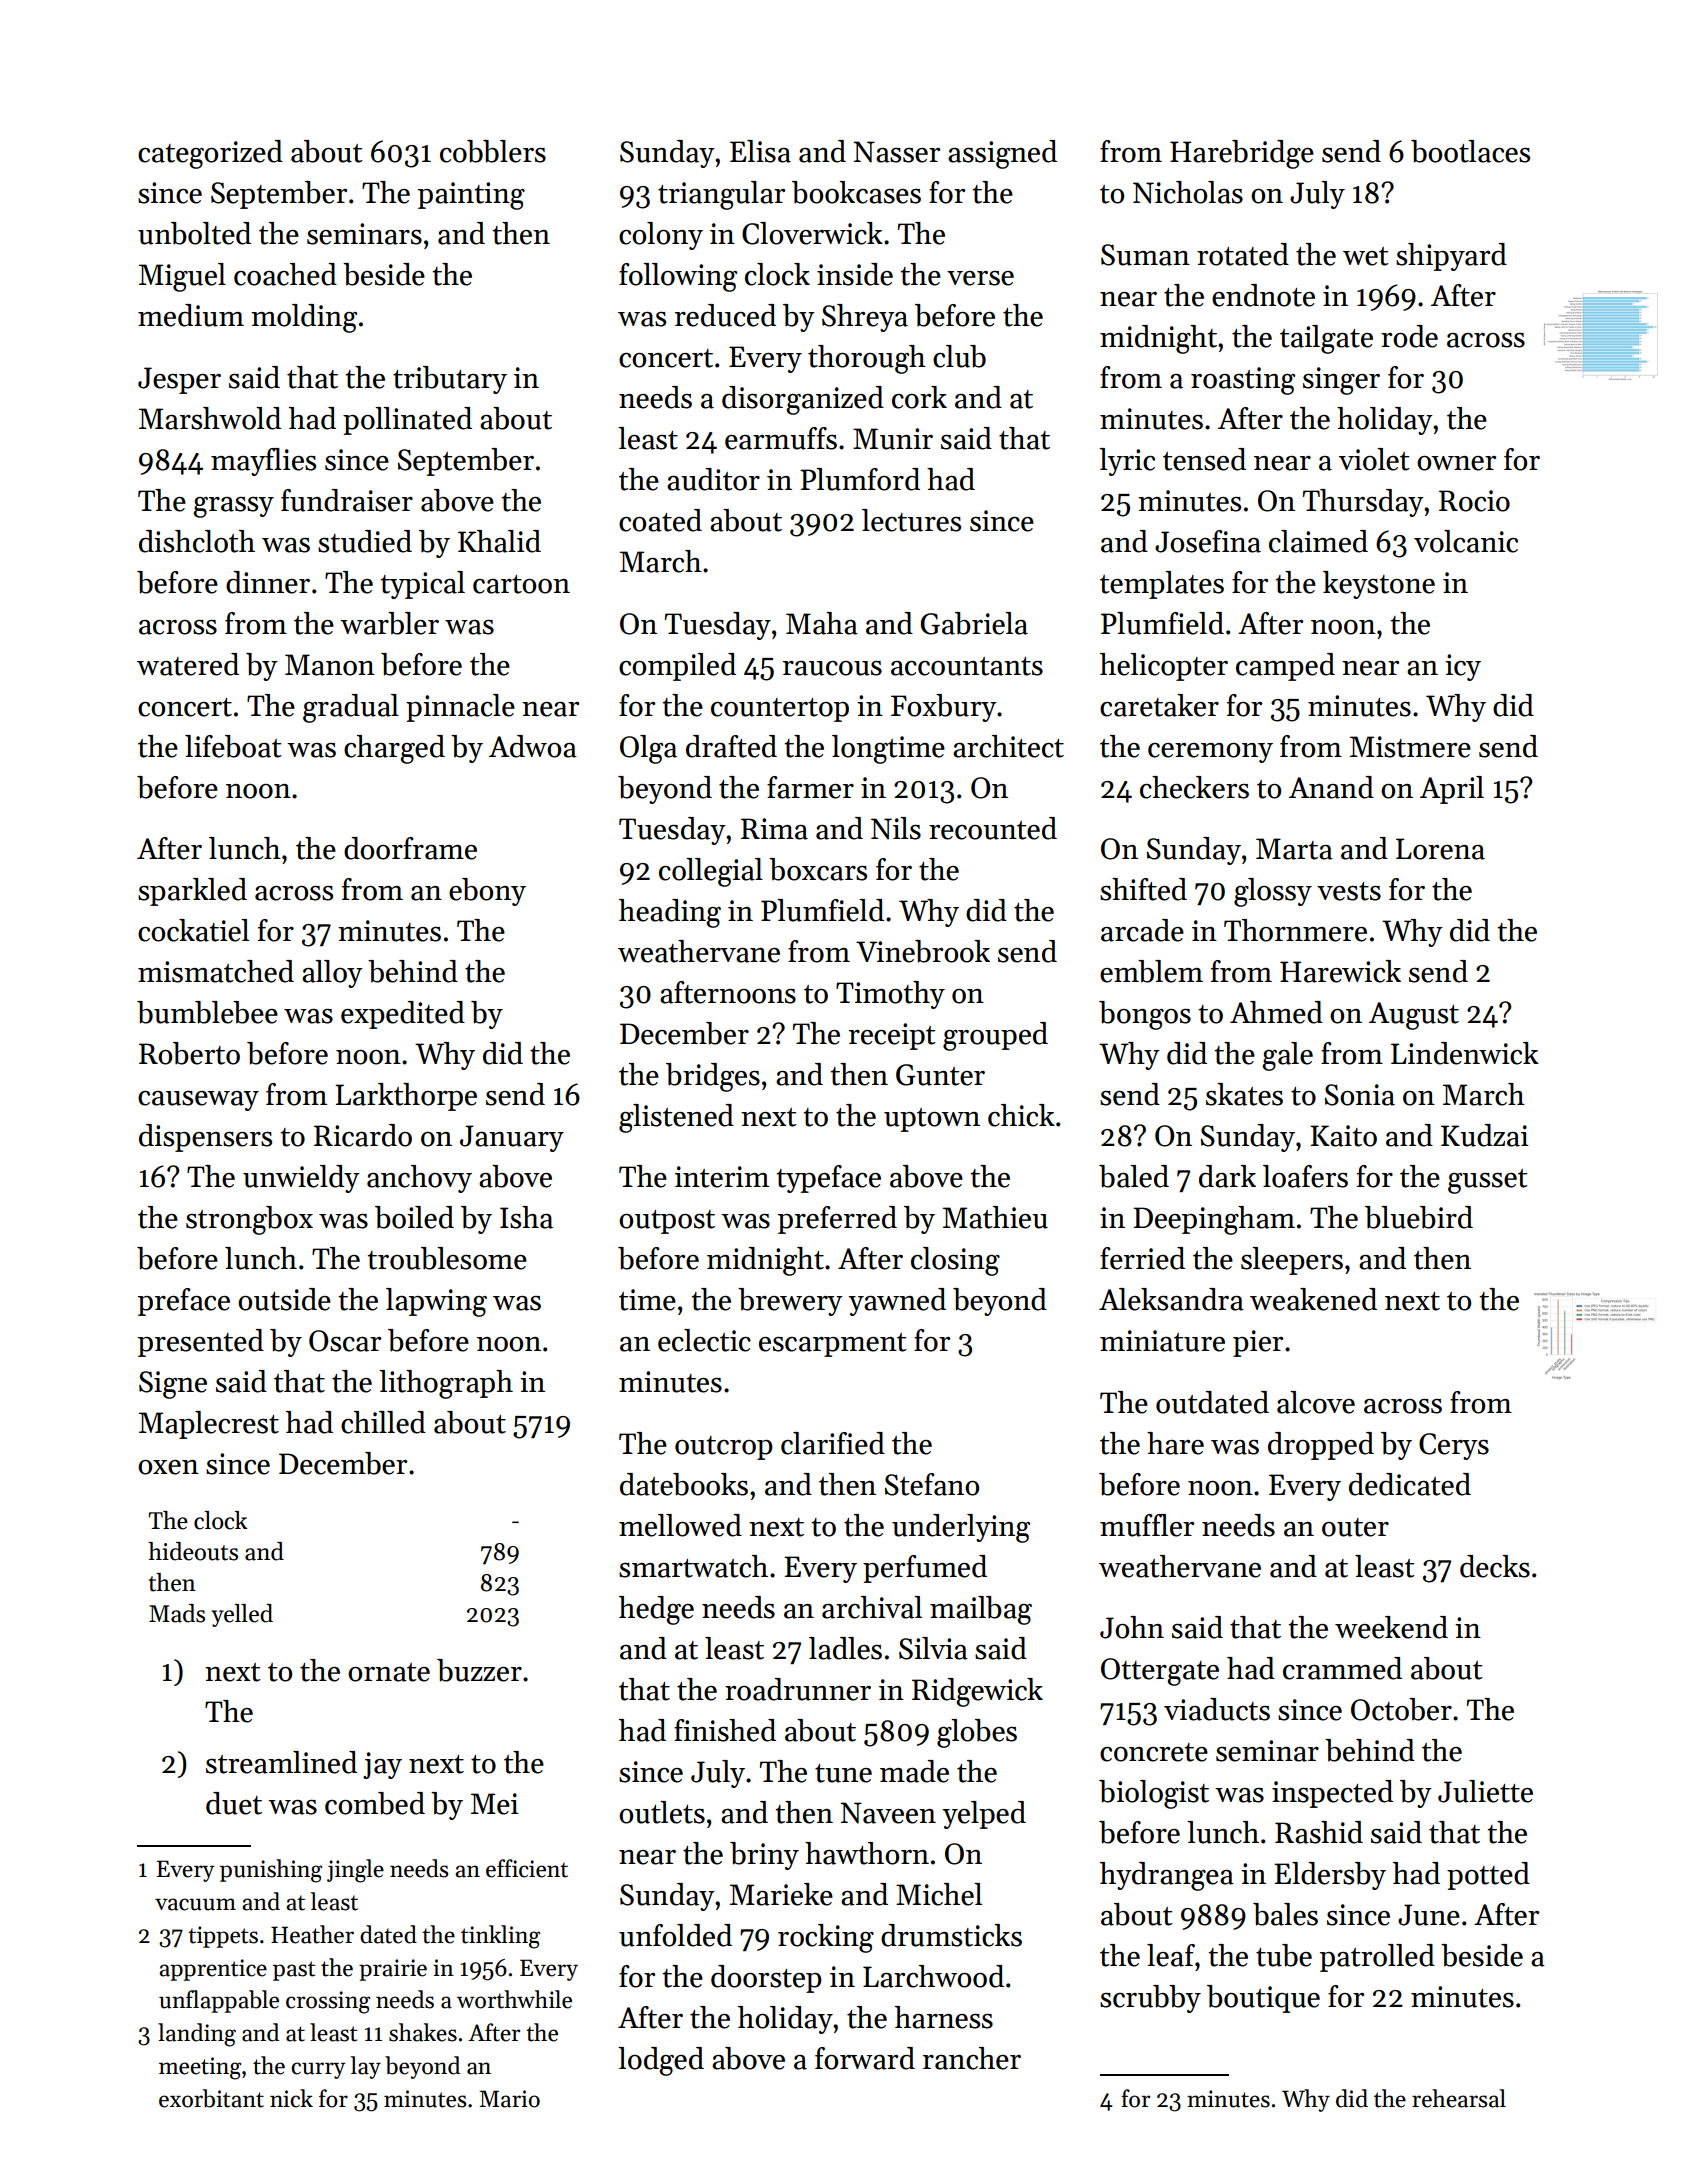 This screenshot has width=1683, height=2178. Describe the element at coordinates (856, 192) in the screenshot. I see `bookcases` at that location.
